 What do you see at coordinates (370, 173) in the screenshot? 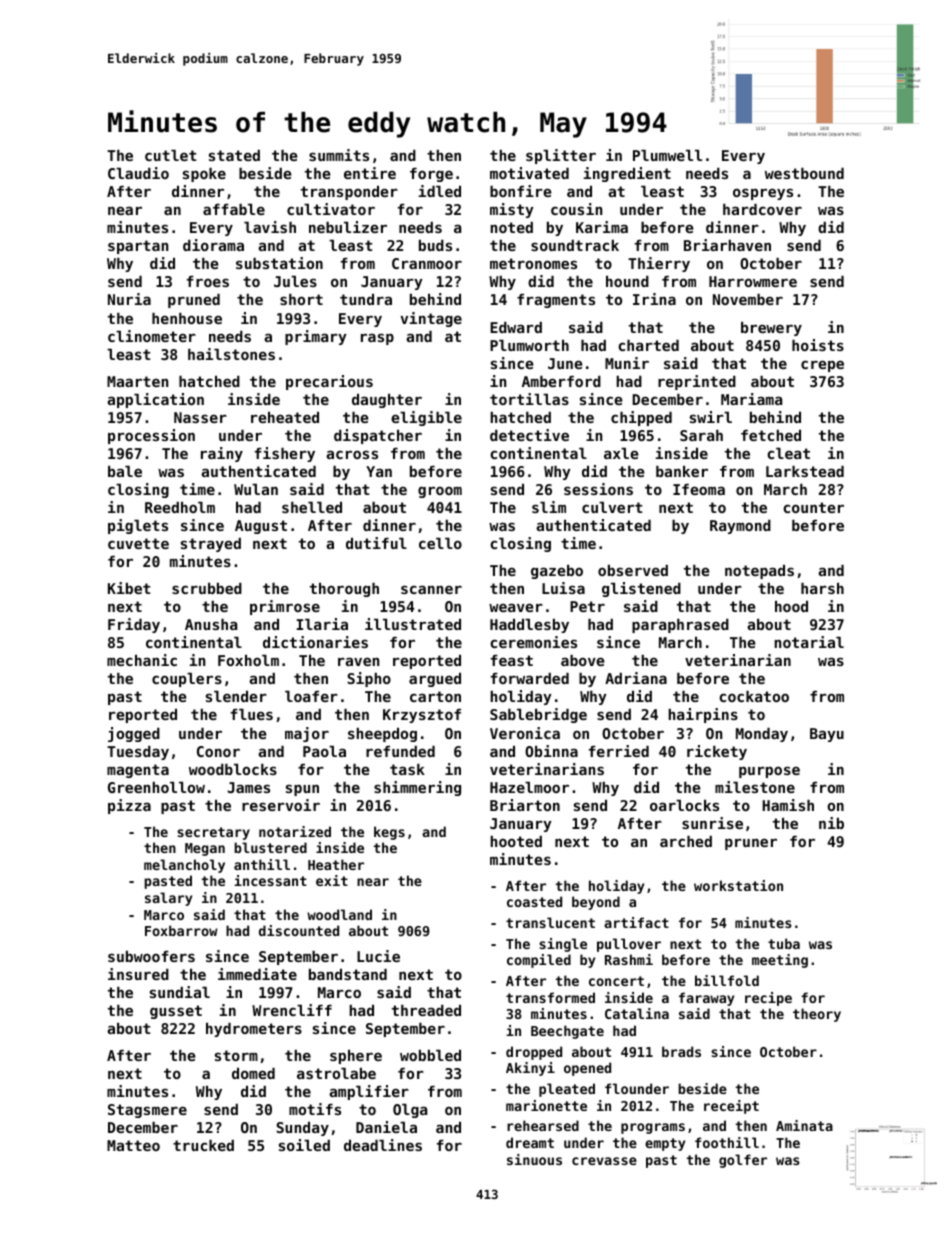
I see `entire` at bounding box center [370, 173].
